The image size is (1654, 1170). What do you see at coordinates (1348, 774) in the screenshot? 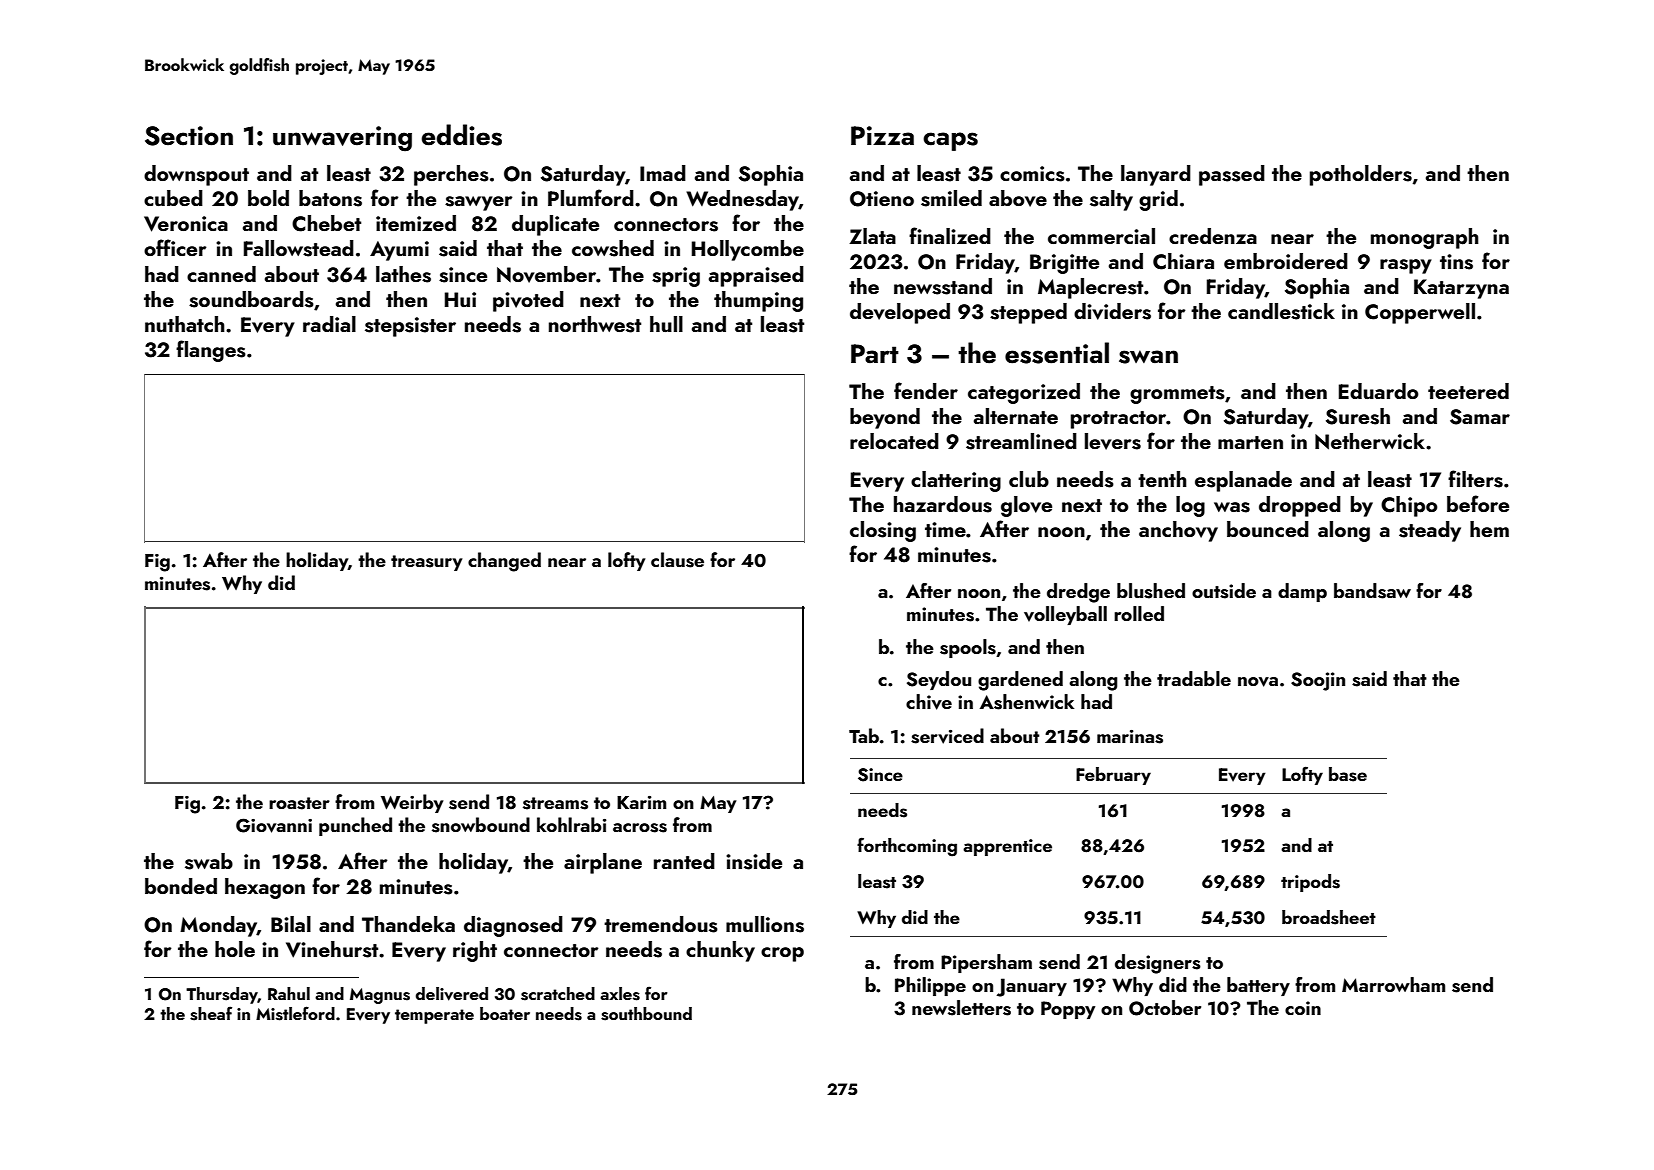
I see `base` at bounding box center [1348, 774].
